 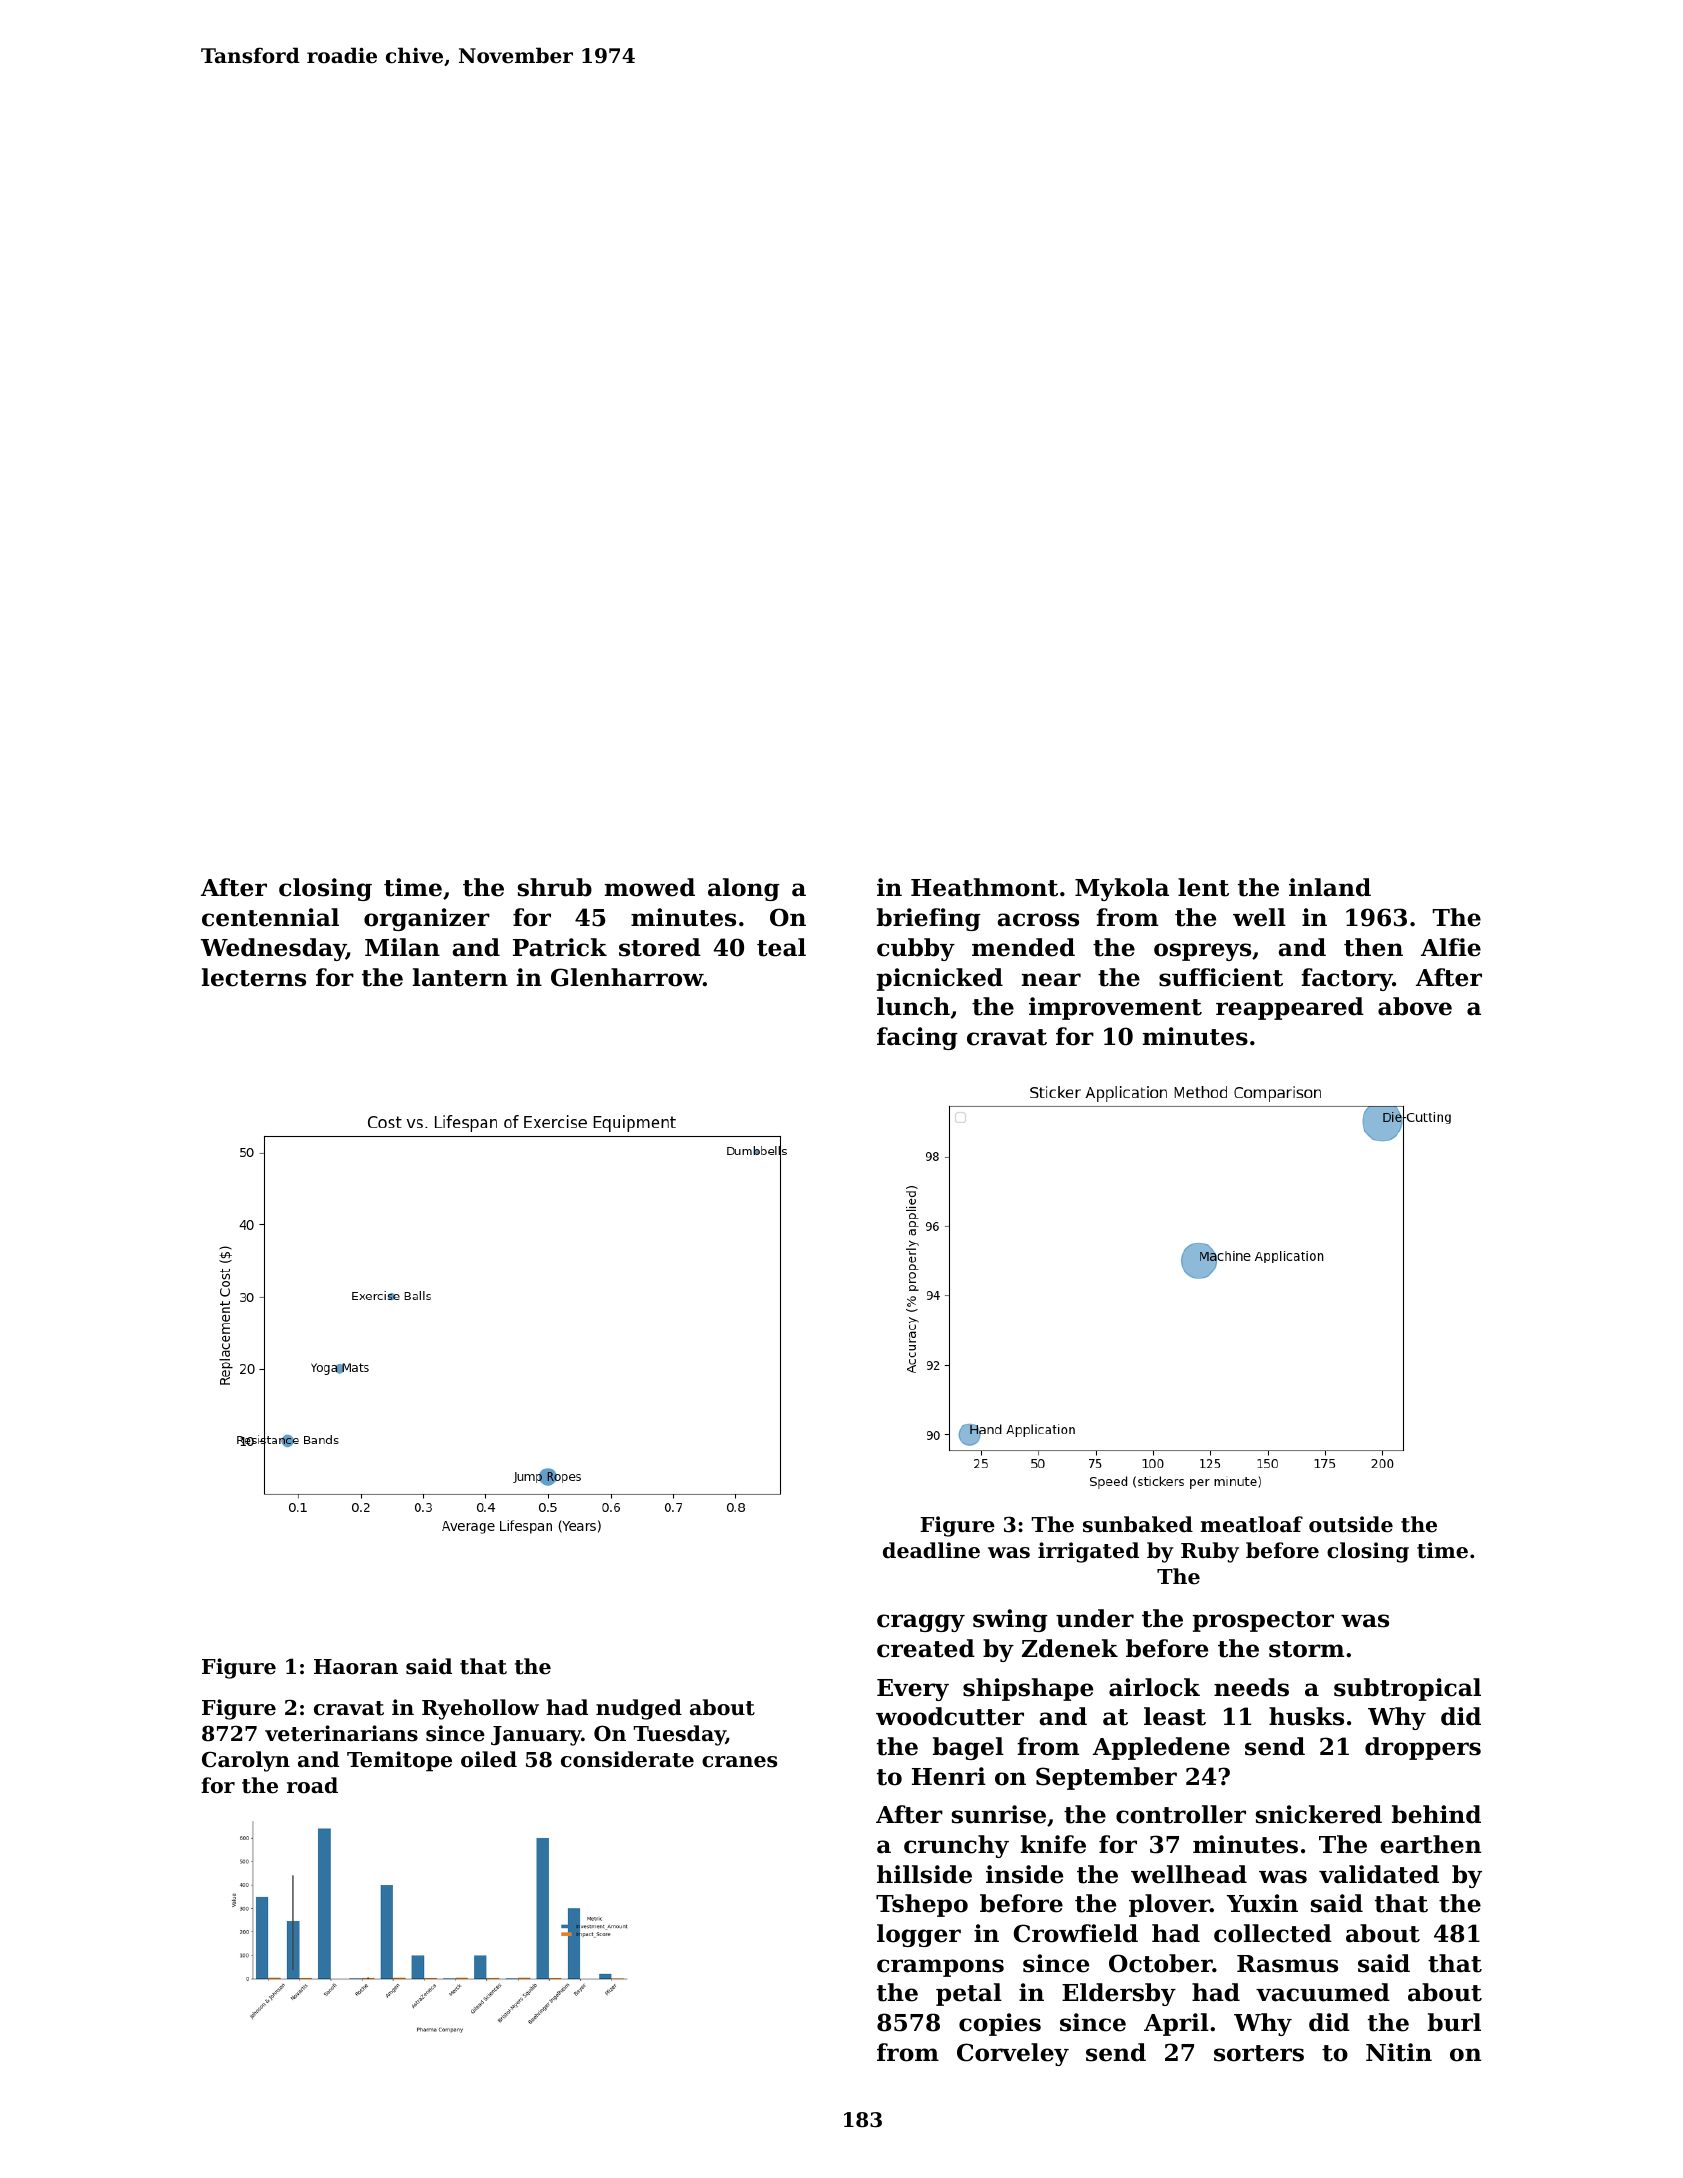 What do you see at coordinates (781, 947) in the page?
I see `teal` at bounding box center [781, 947].
